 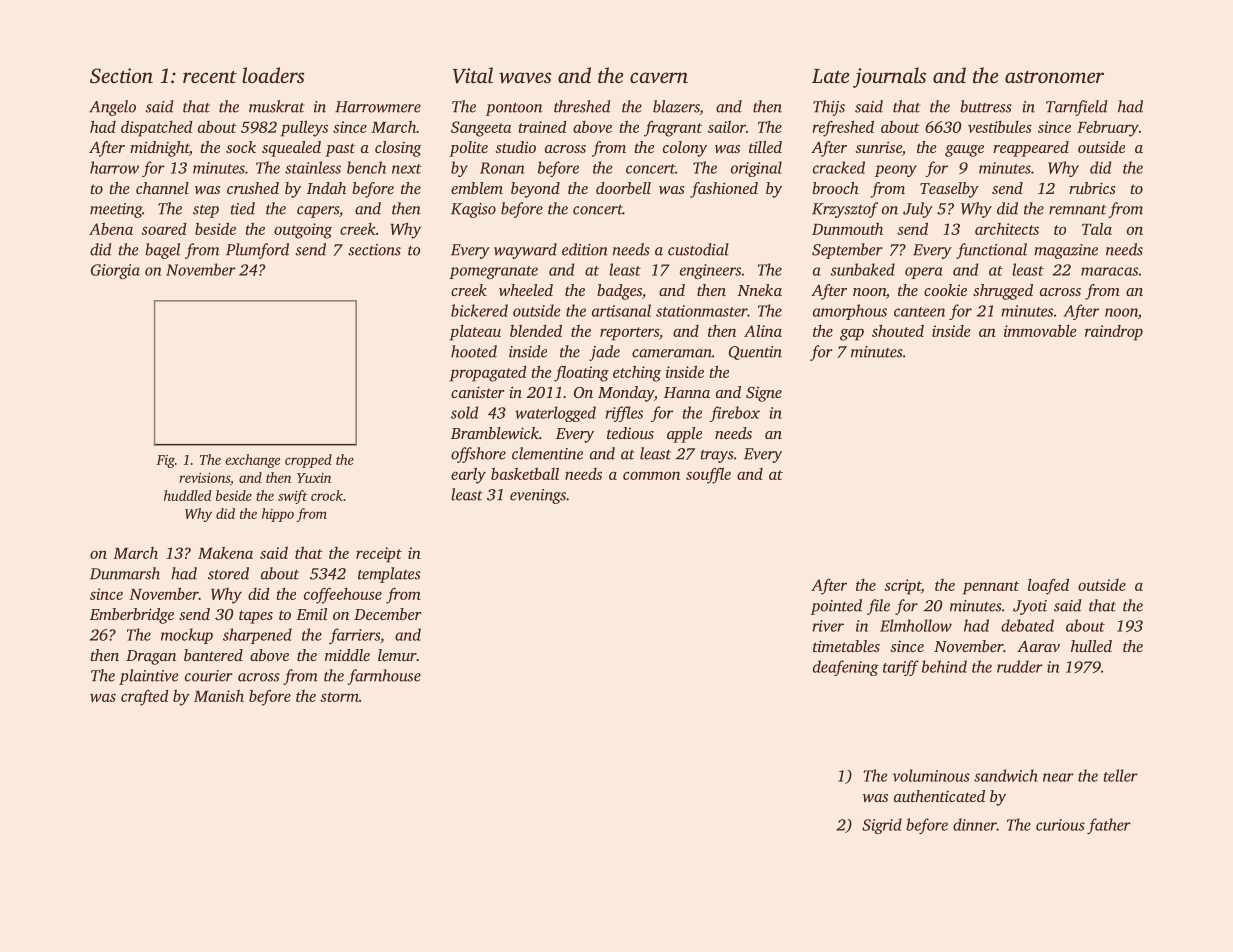 I want to click on waves, so click(x=525, y=77).
